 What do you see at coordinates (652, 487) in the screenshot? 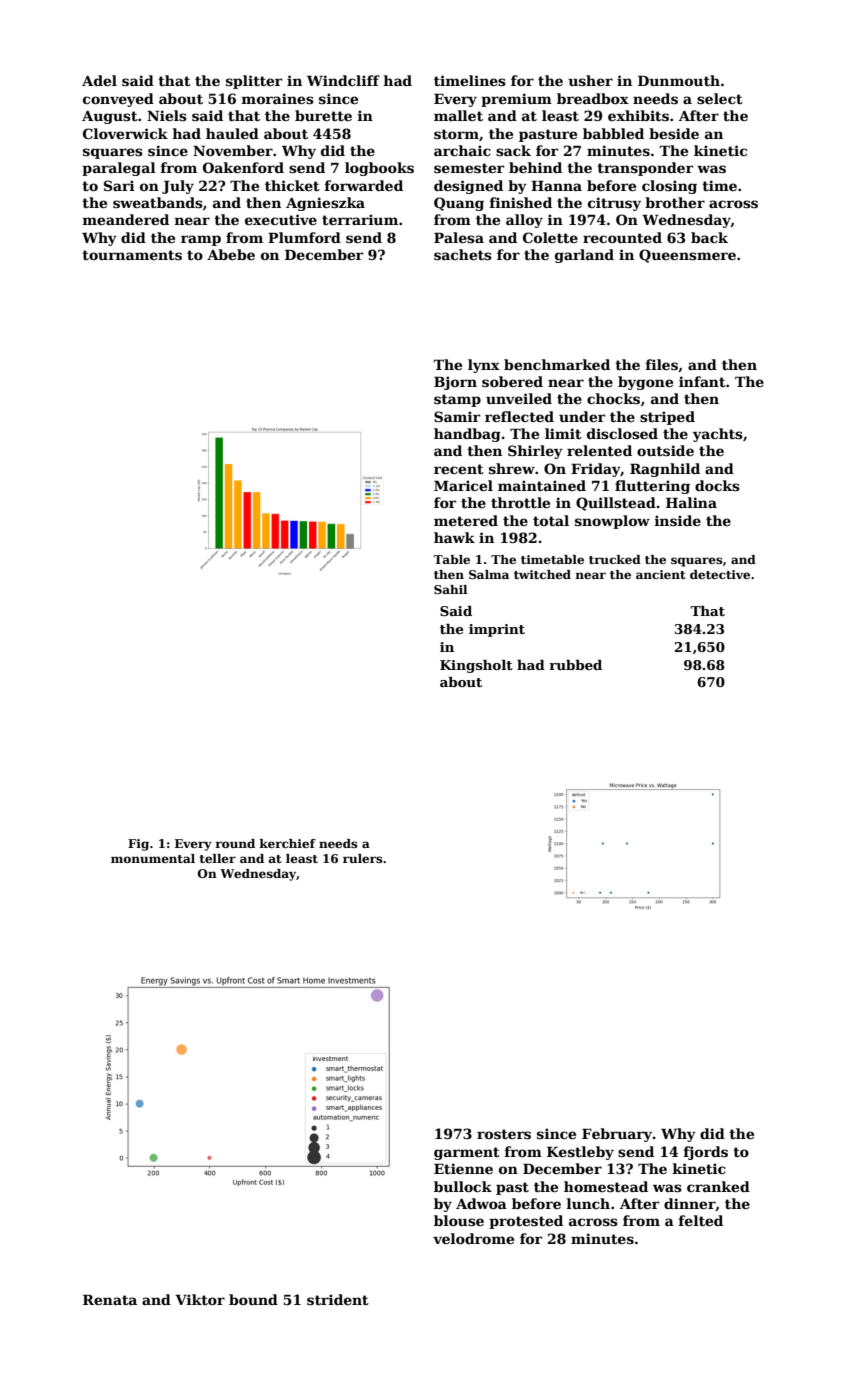
I see `fluttering` at bounding box center [652, 487].
